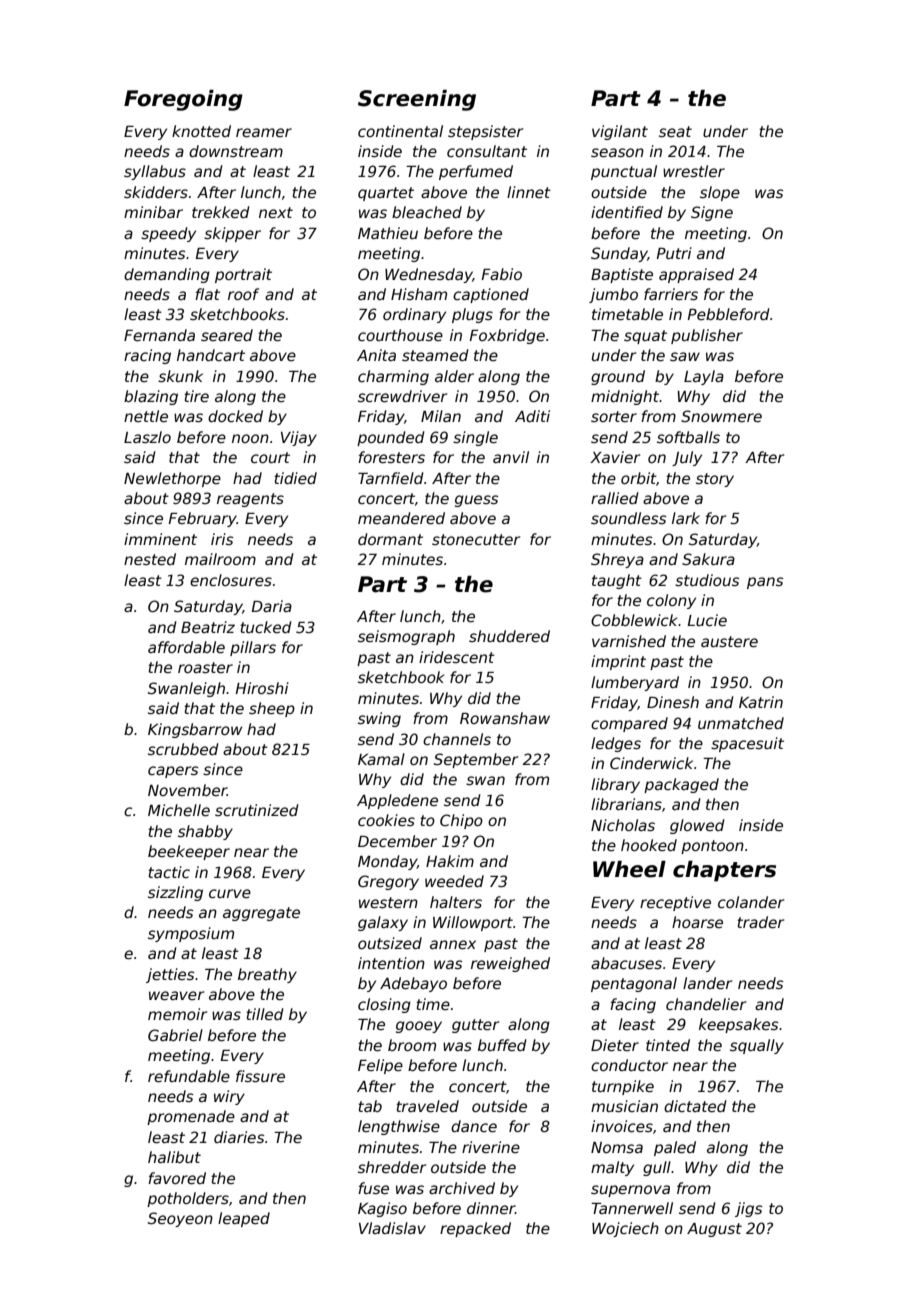 The height and width of the document is (1316, 908). I want to click on reamer, so click(264, 132).
